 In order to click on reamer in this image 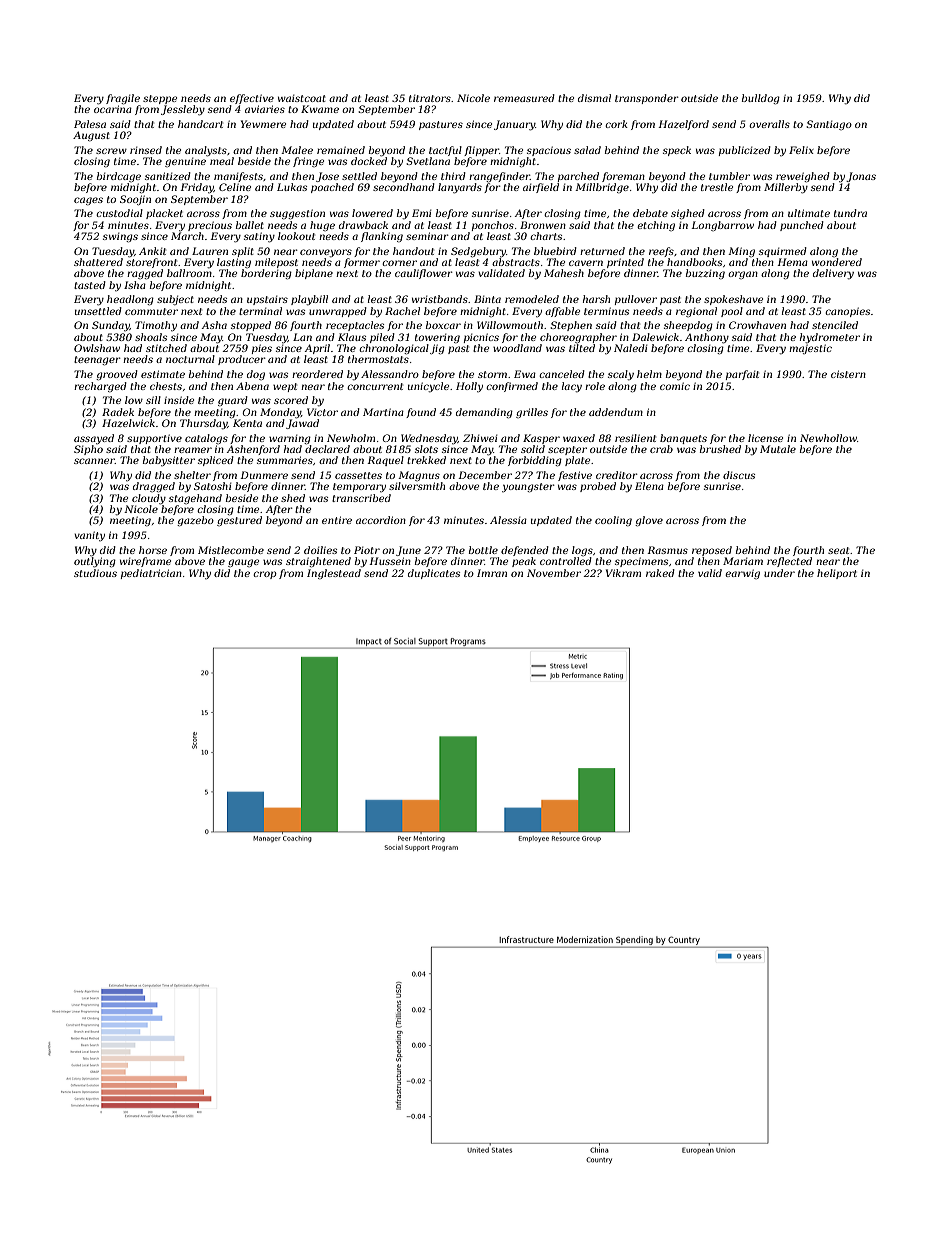, I will do `click(193, 450)`.
